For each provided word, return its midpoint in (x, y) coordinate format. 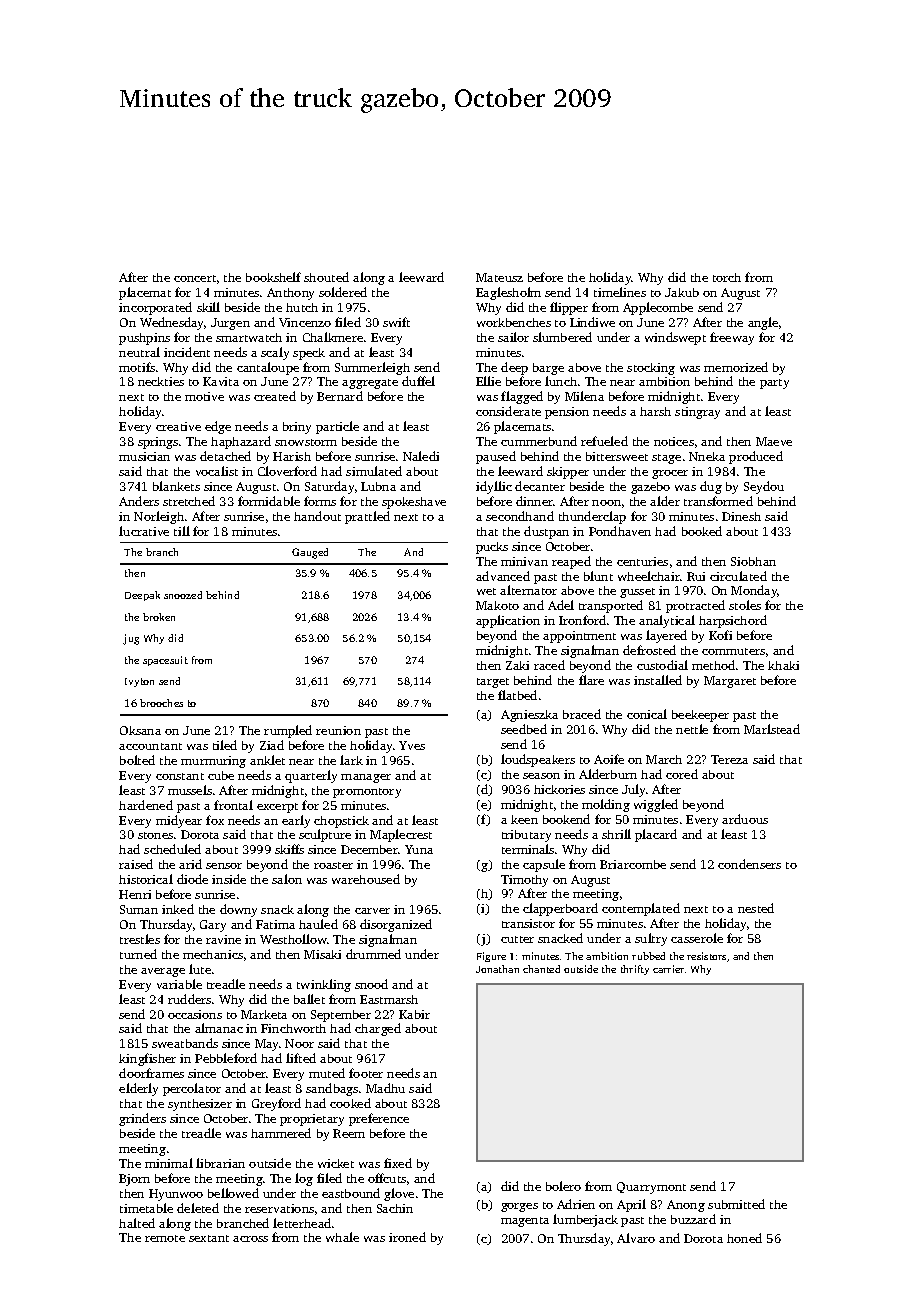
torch (727, 277)
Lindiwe (592, 322)
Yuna (419, 849)
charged (378, 1029)
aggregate (370, 384)
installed (658, 680)
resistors (706, 956)
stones (155, 835)
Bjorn (134, 1180)
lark (351, 760)
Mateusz (499, 277)
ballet (309, 999)
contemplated (641, 909)
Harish (292, 456)
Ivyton (139, 682)
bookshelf (273, 277)
